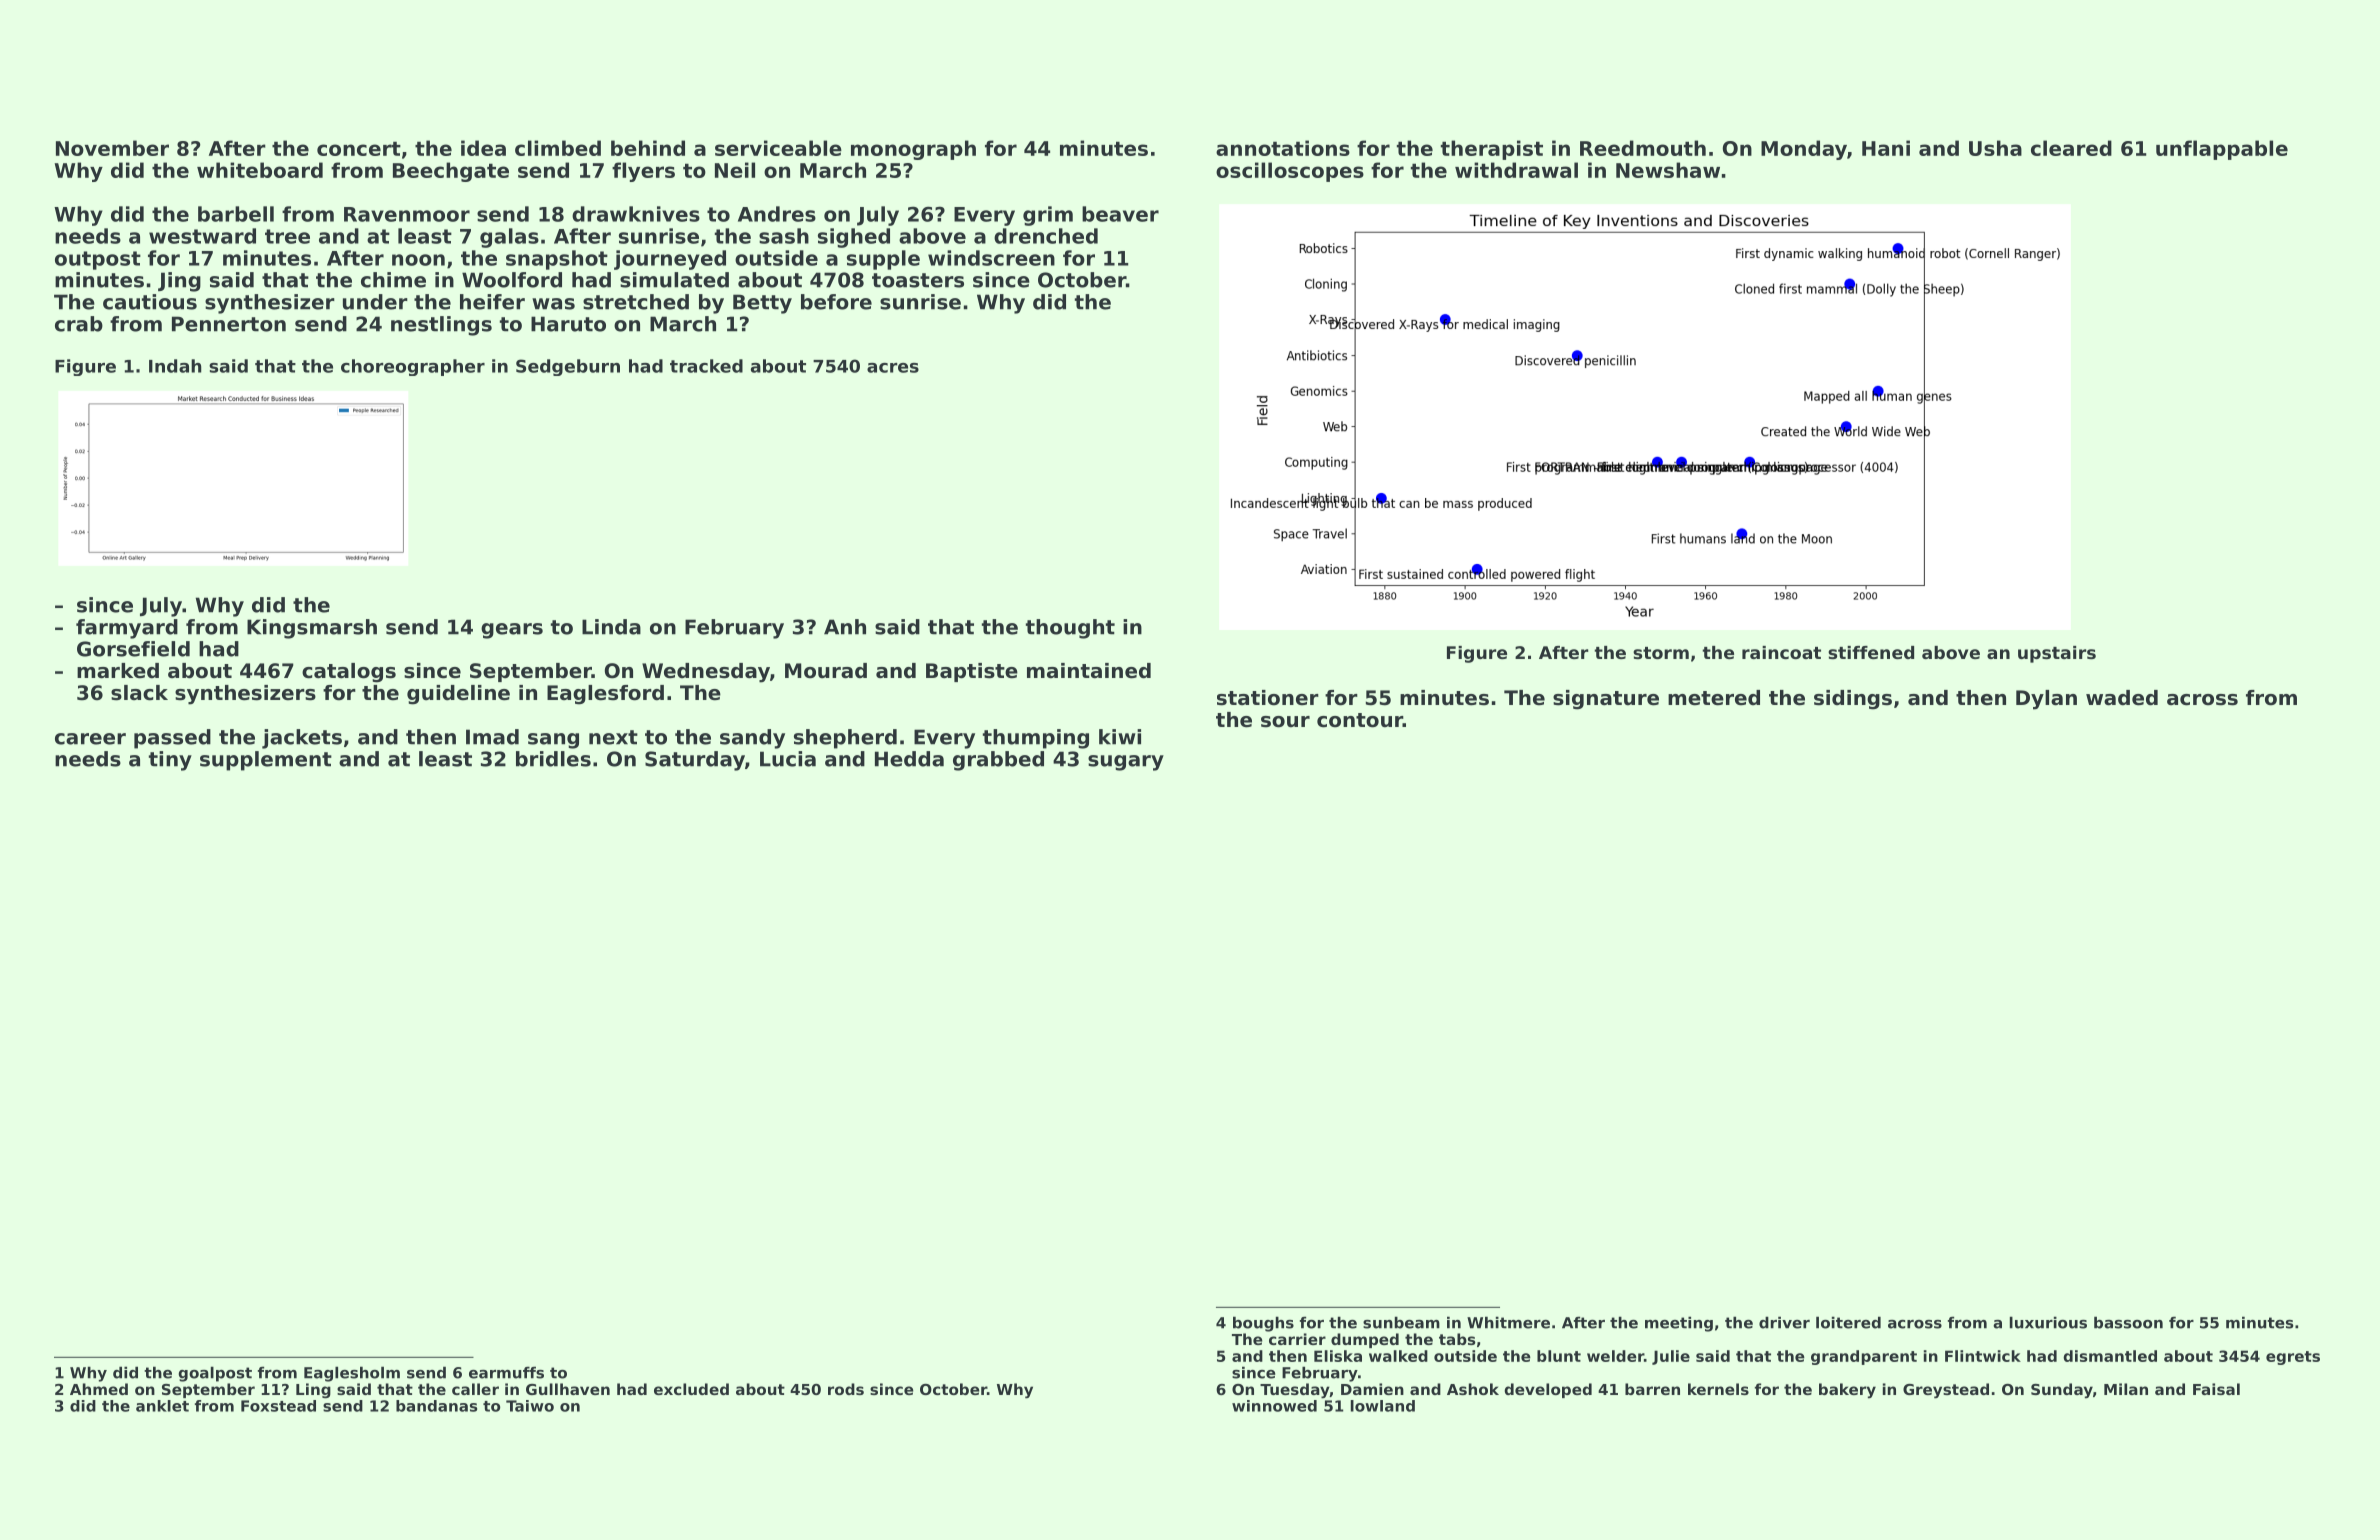  What do you see at coordinates (1120, 214) in the screenshot?
I see `beaver` at bounding box center [1120, 214].
